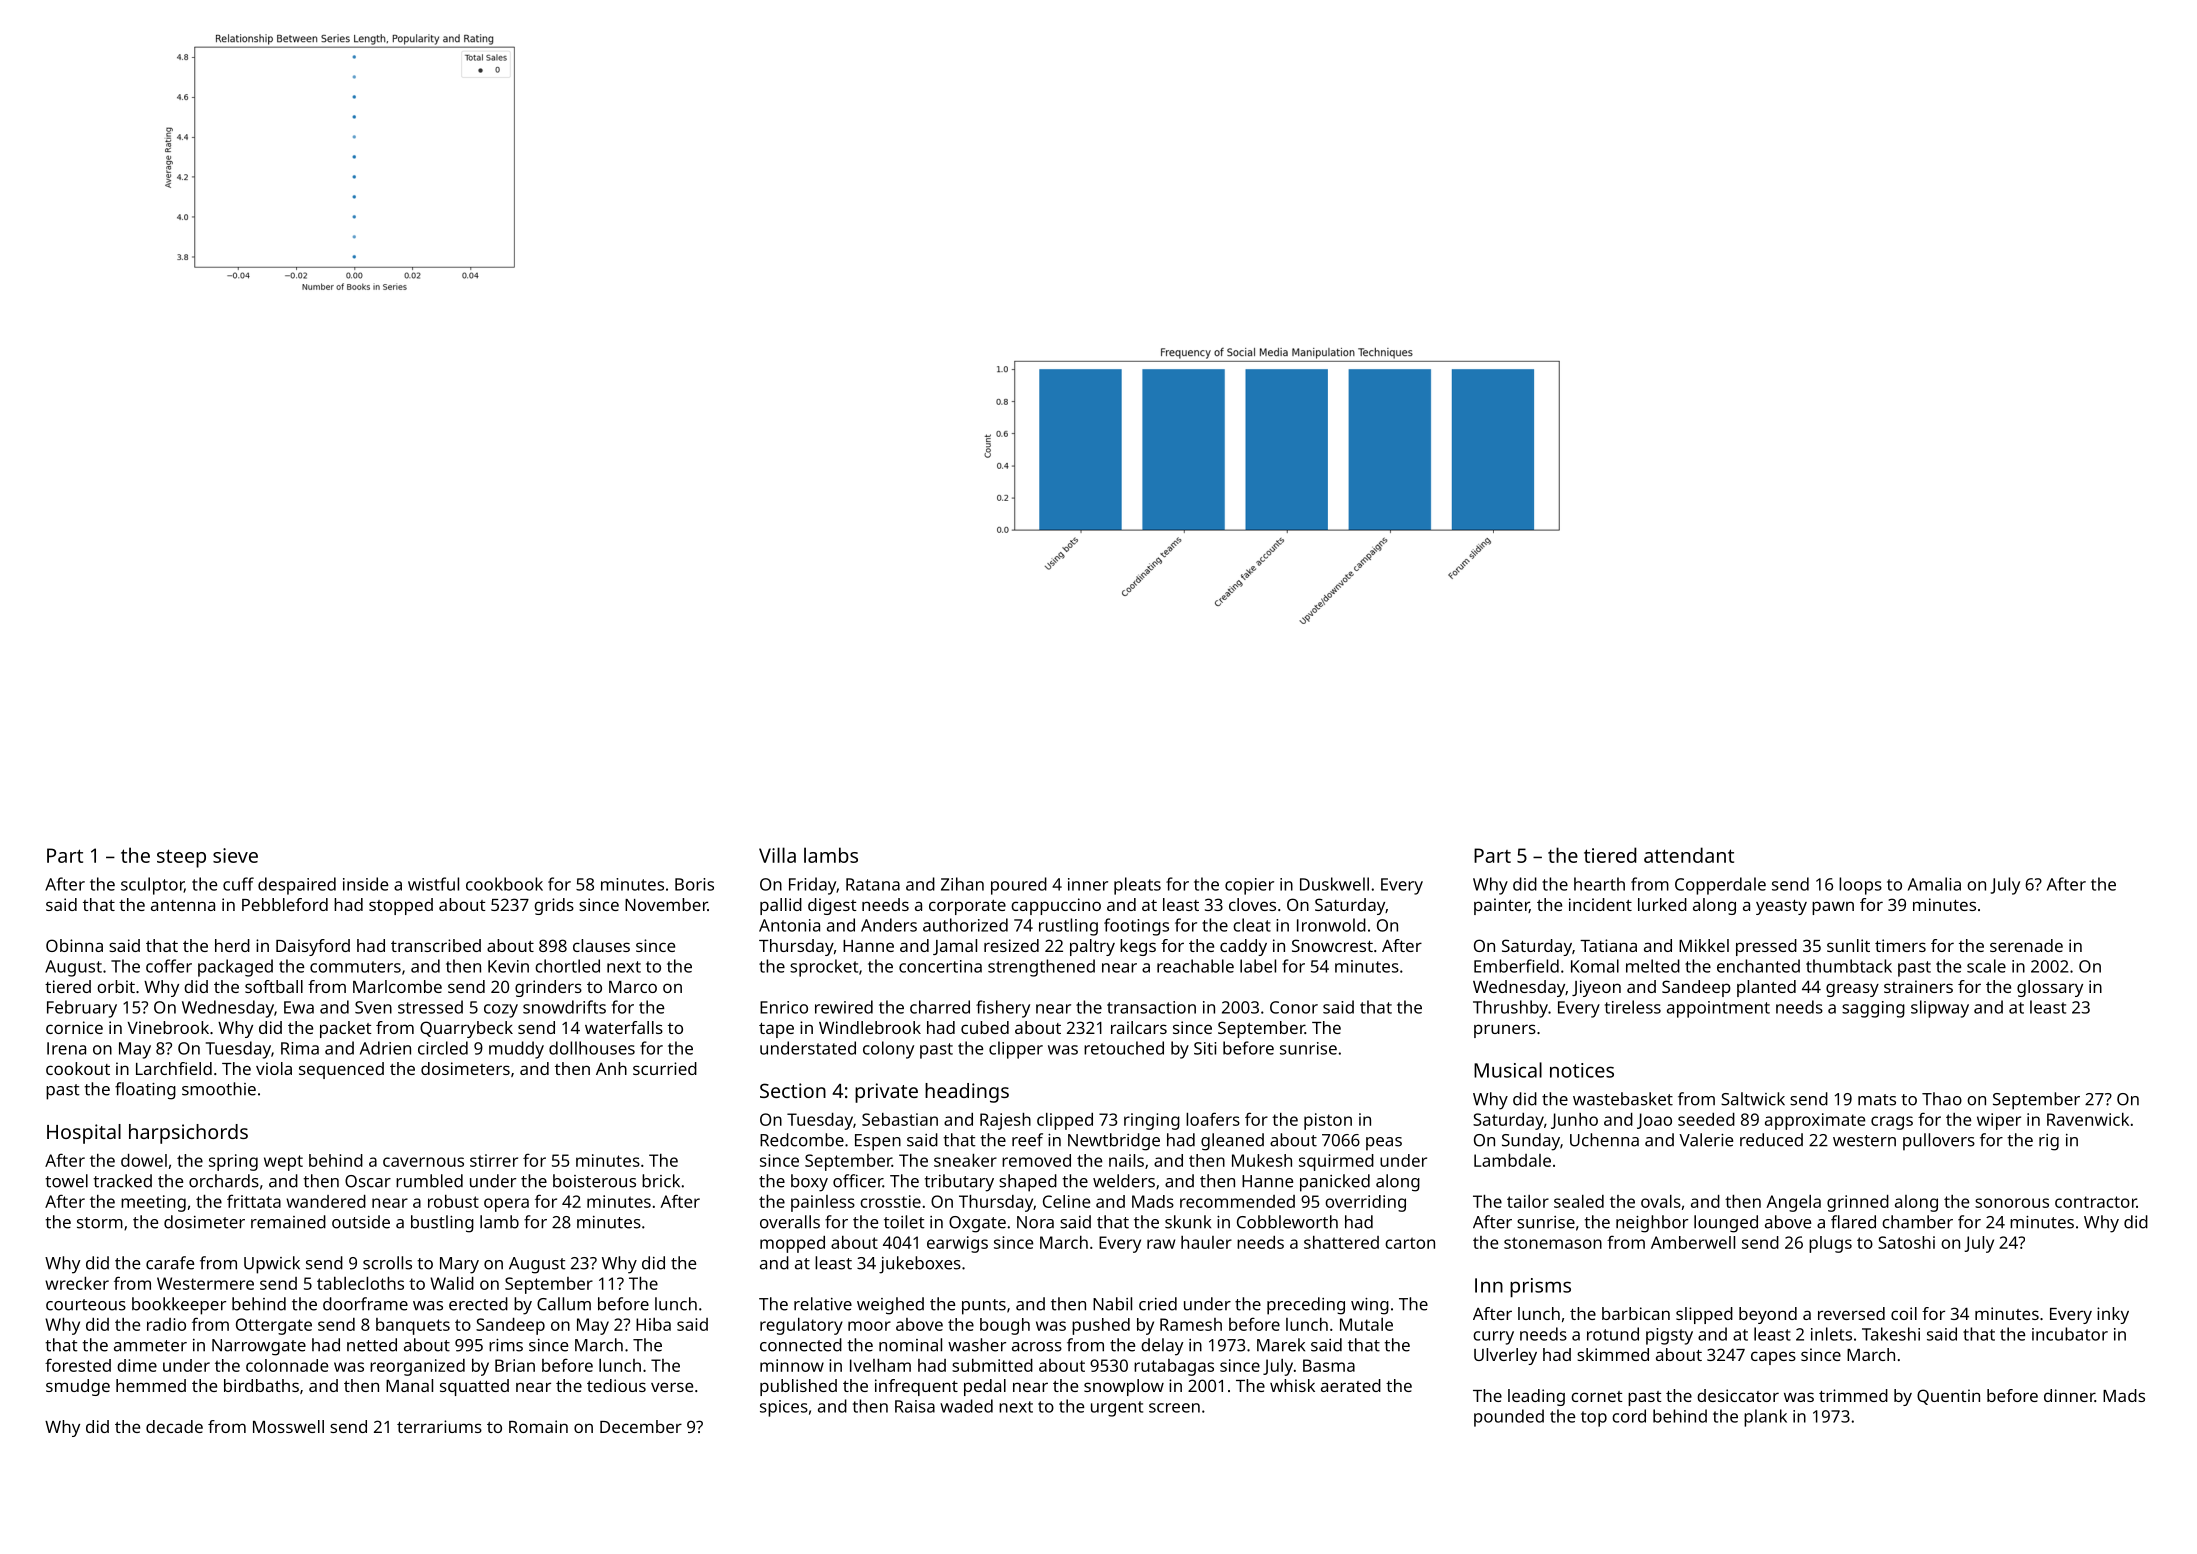 The image size is (2197, 1554). Describe the element at coordinates (423, 1162) in the screenshot. I see `cavernous` at that location.
